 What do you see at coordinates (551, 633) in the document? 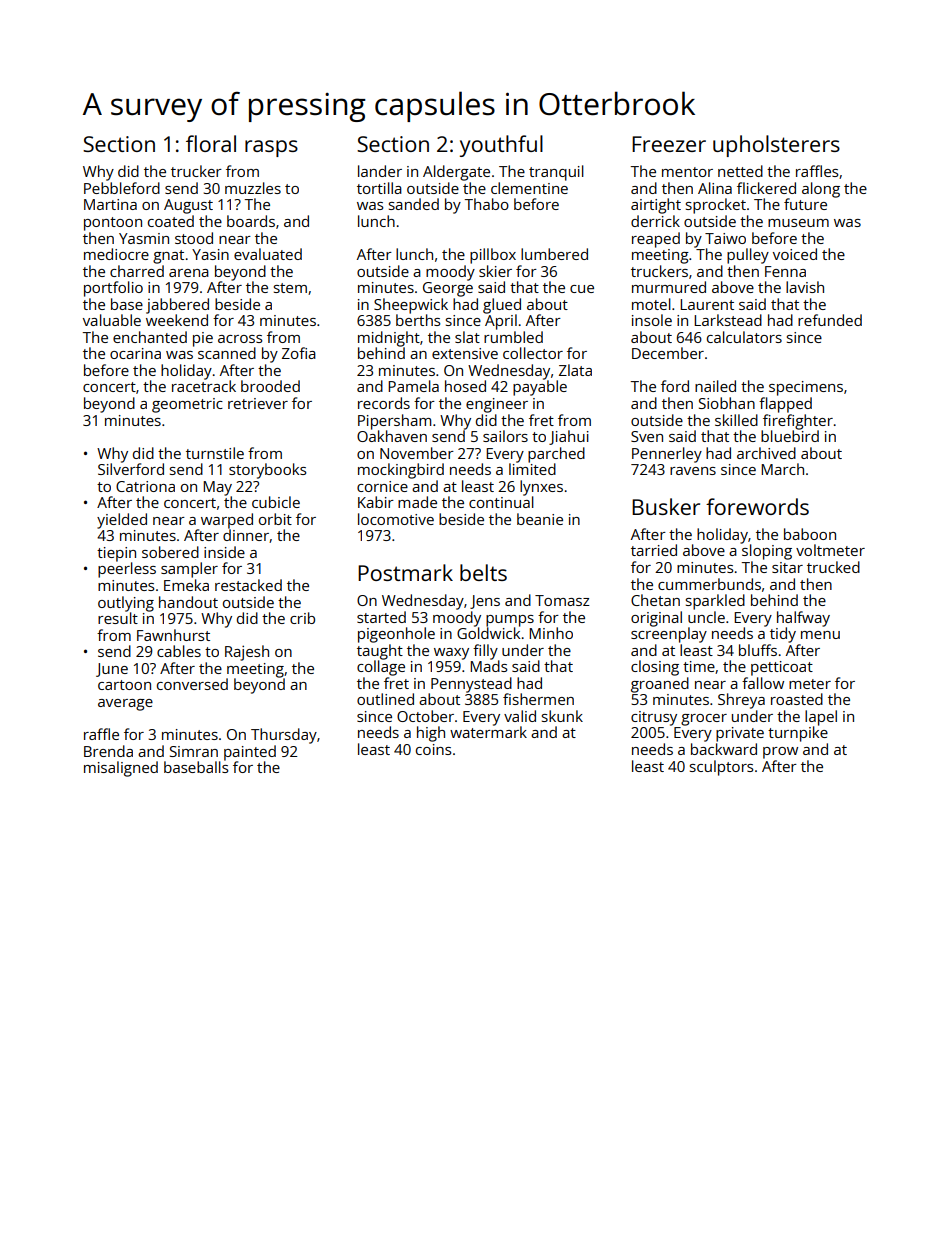
I see `Minho` at bounding box center [551, 633].
